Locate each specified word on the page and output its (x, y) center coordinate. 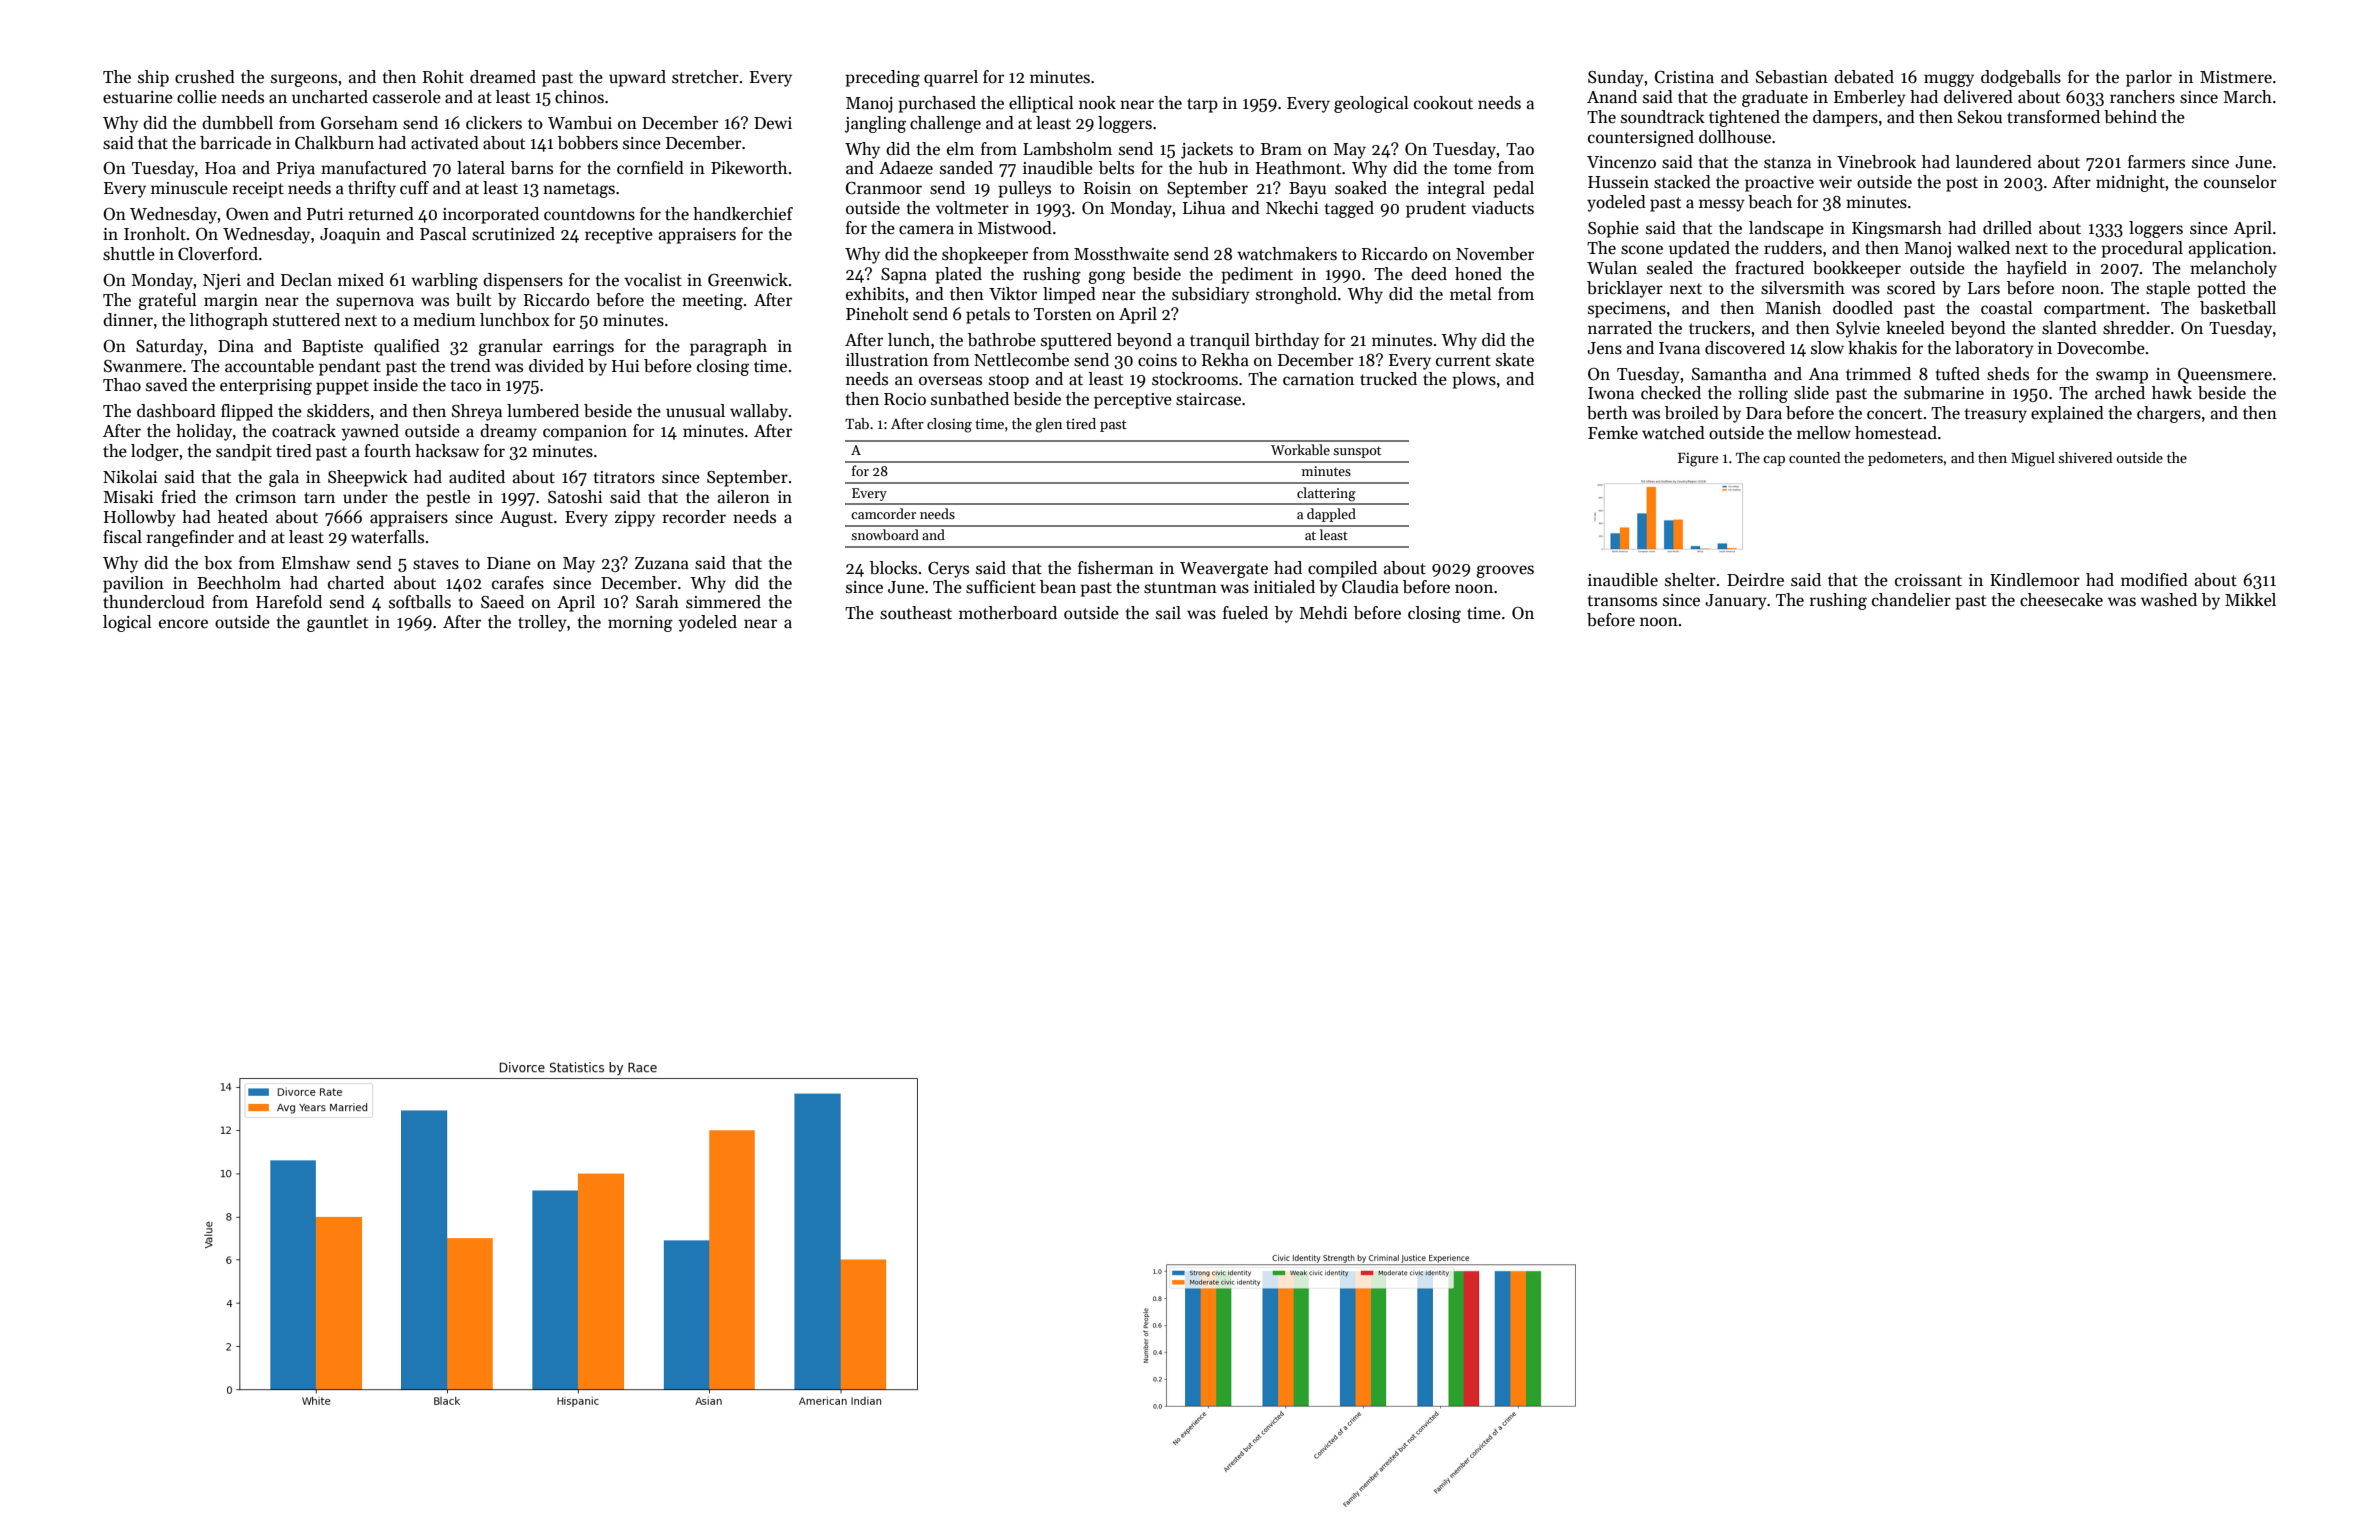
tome (1473, 168)
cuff (414, 187)
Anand (1612, 97)
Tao (1520, 149)
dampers (1845, 118)
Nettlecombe (1021, 360)
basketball (2238, 308)
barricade (235, 143)
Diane (509, 563)
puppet (342, 387)
